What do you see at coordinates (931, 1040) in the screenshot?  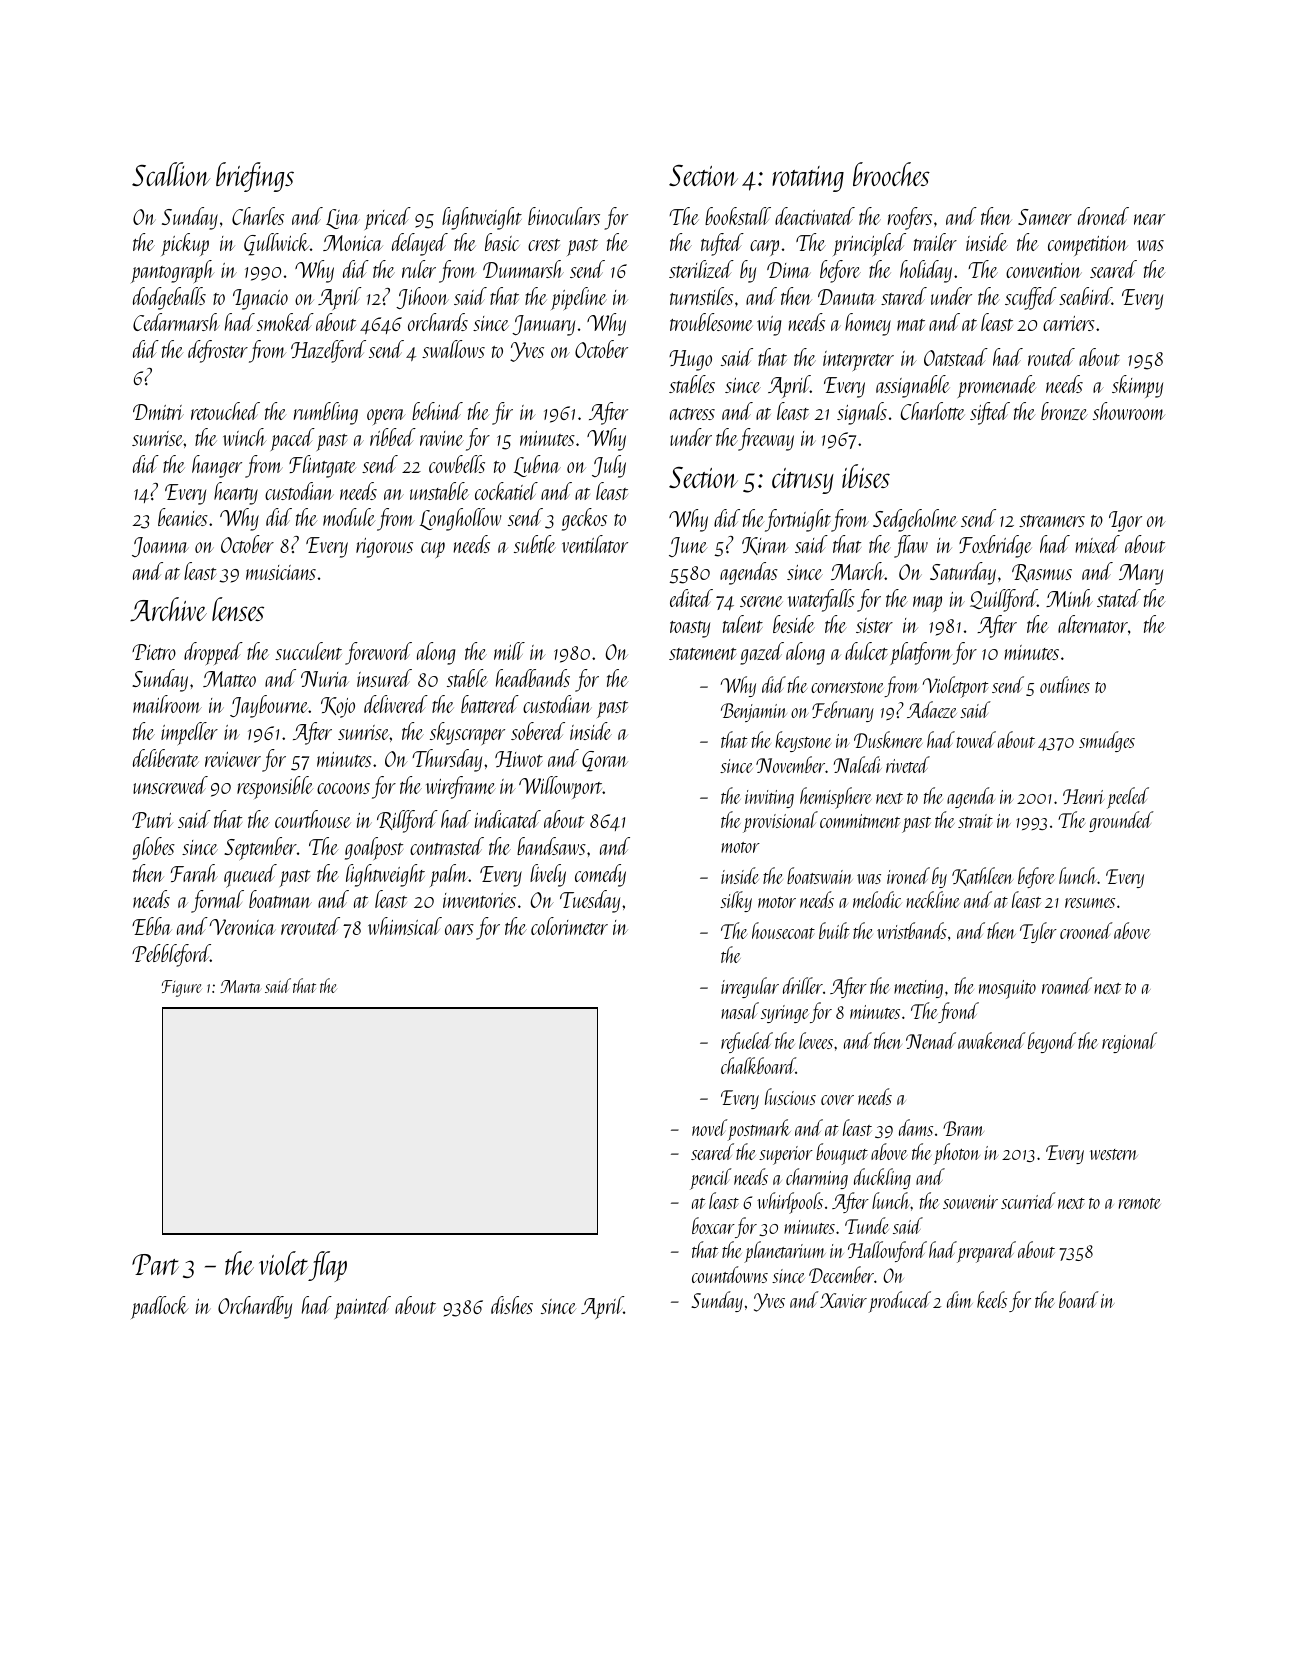 I see `Nenad` at bounding box center [931, 1040].
